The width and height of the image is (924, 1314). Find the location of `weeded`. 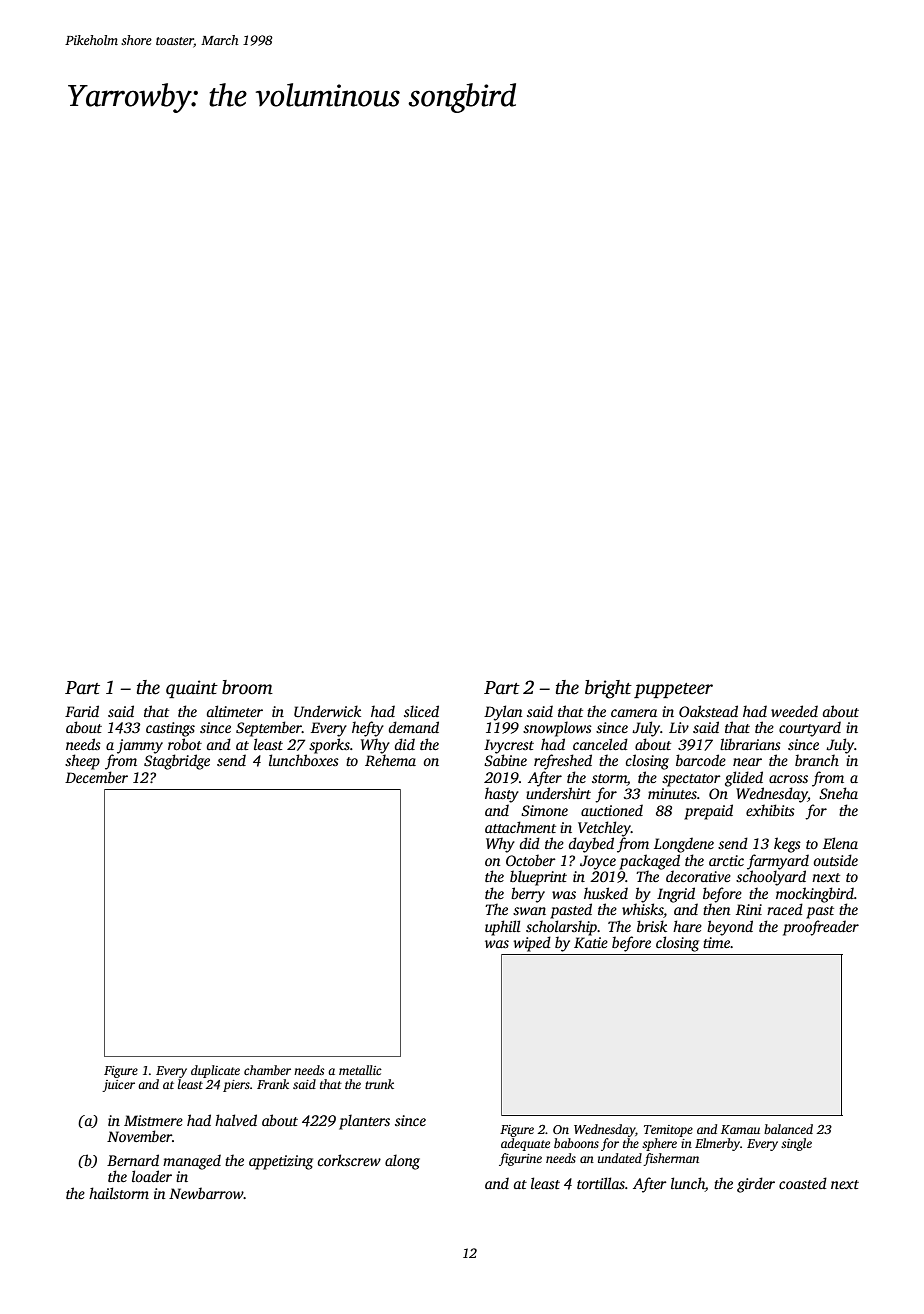

weeded is located at coordinates (794, 711).
